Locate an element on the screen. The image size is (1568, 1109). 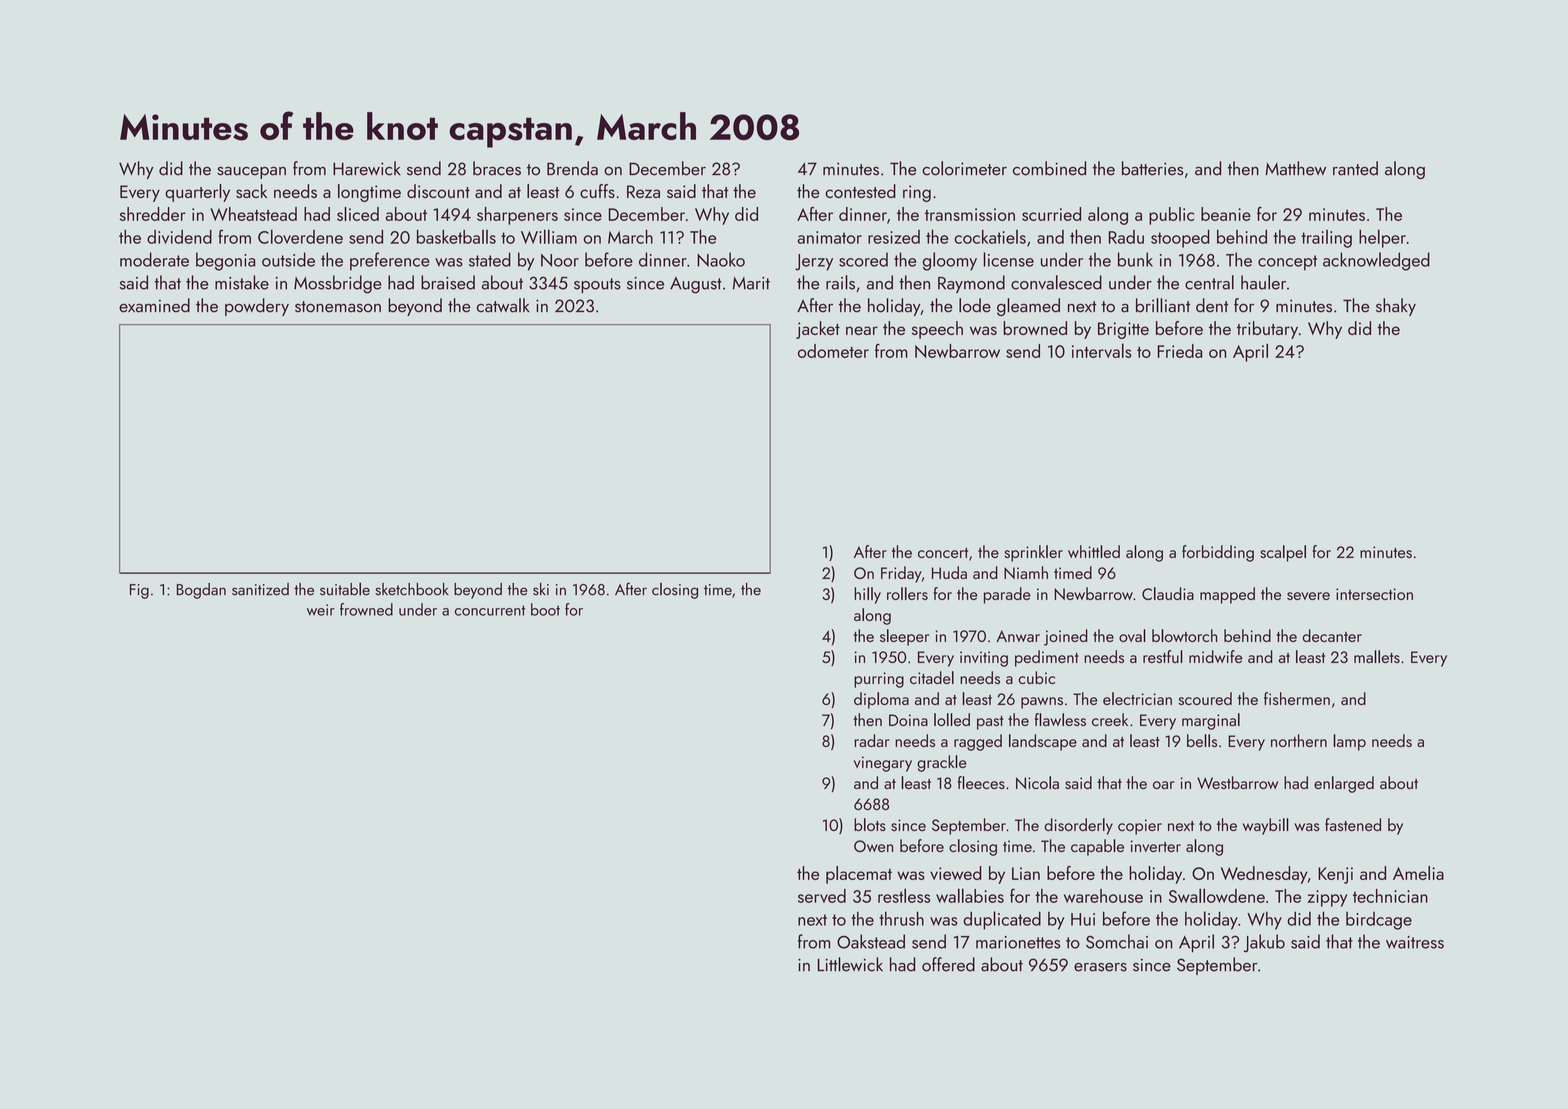
scurried is located at coordinates (1051, 214).
